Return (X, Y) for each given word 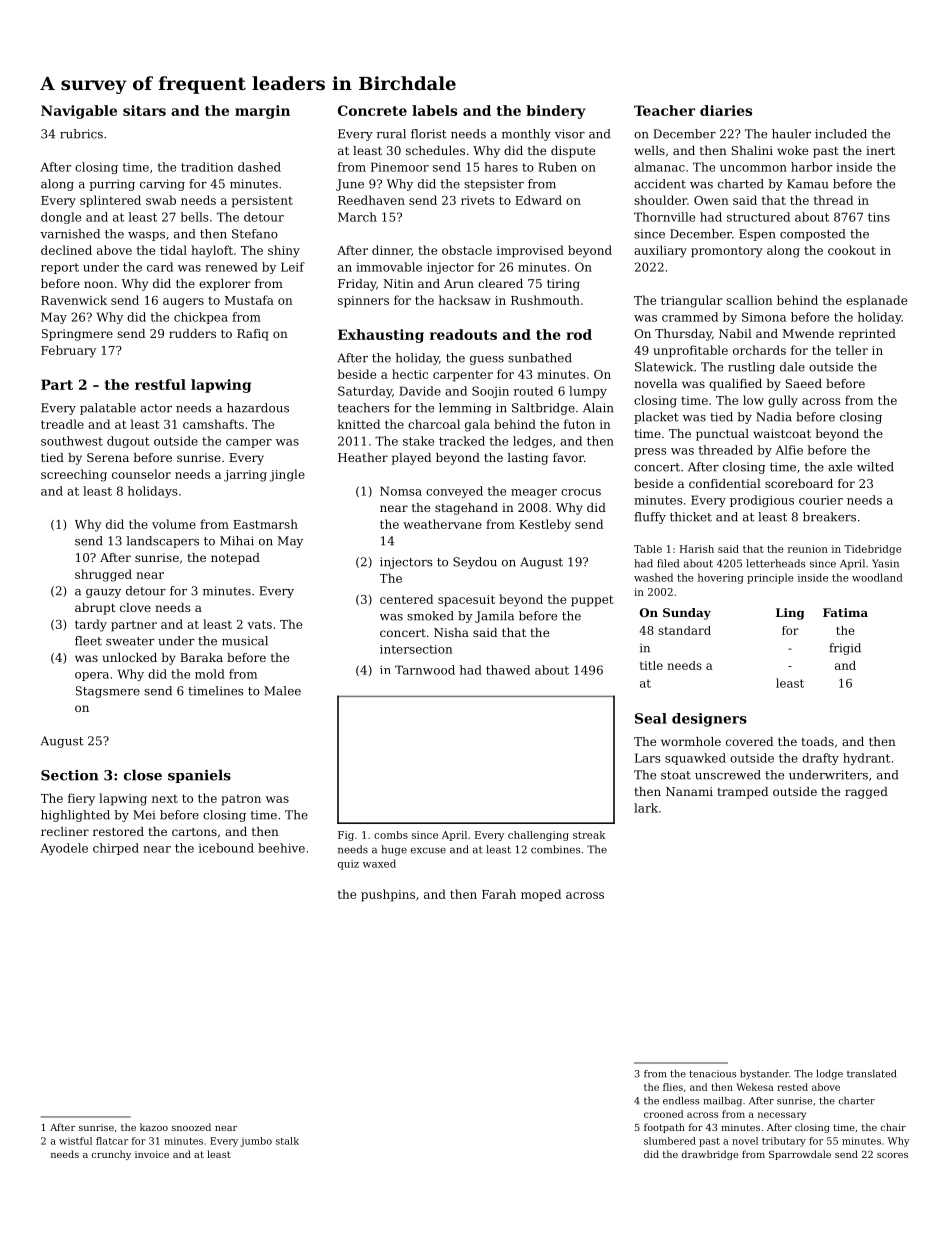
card (160, 267)
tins (879, 217)
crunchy (111, 1155)
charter (857, 1101)
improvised (530, 251)
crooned (663, 1114)
